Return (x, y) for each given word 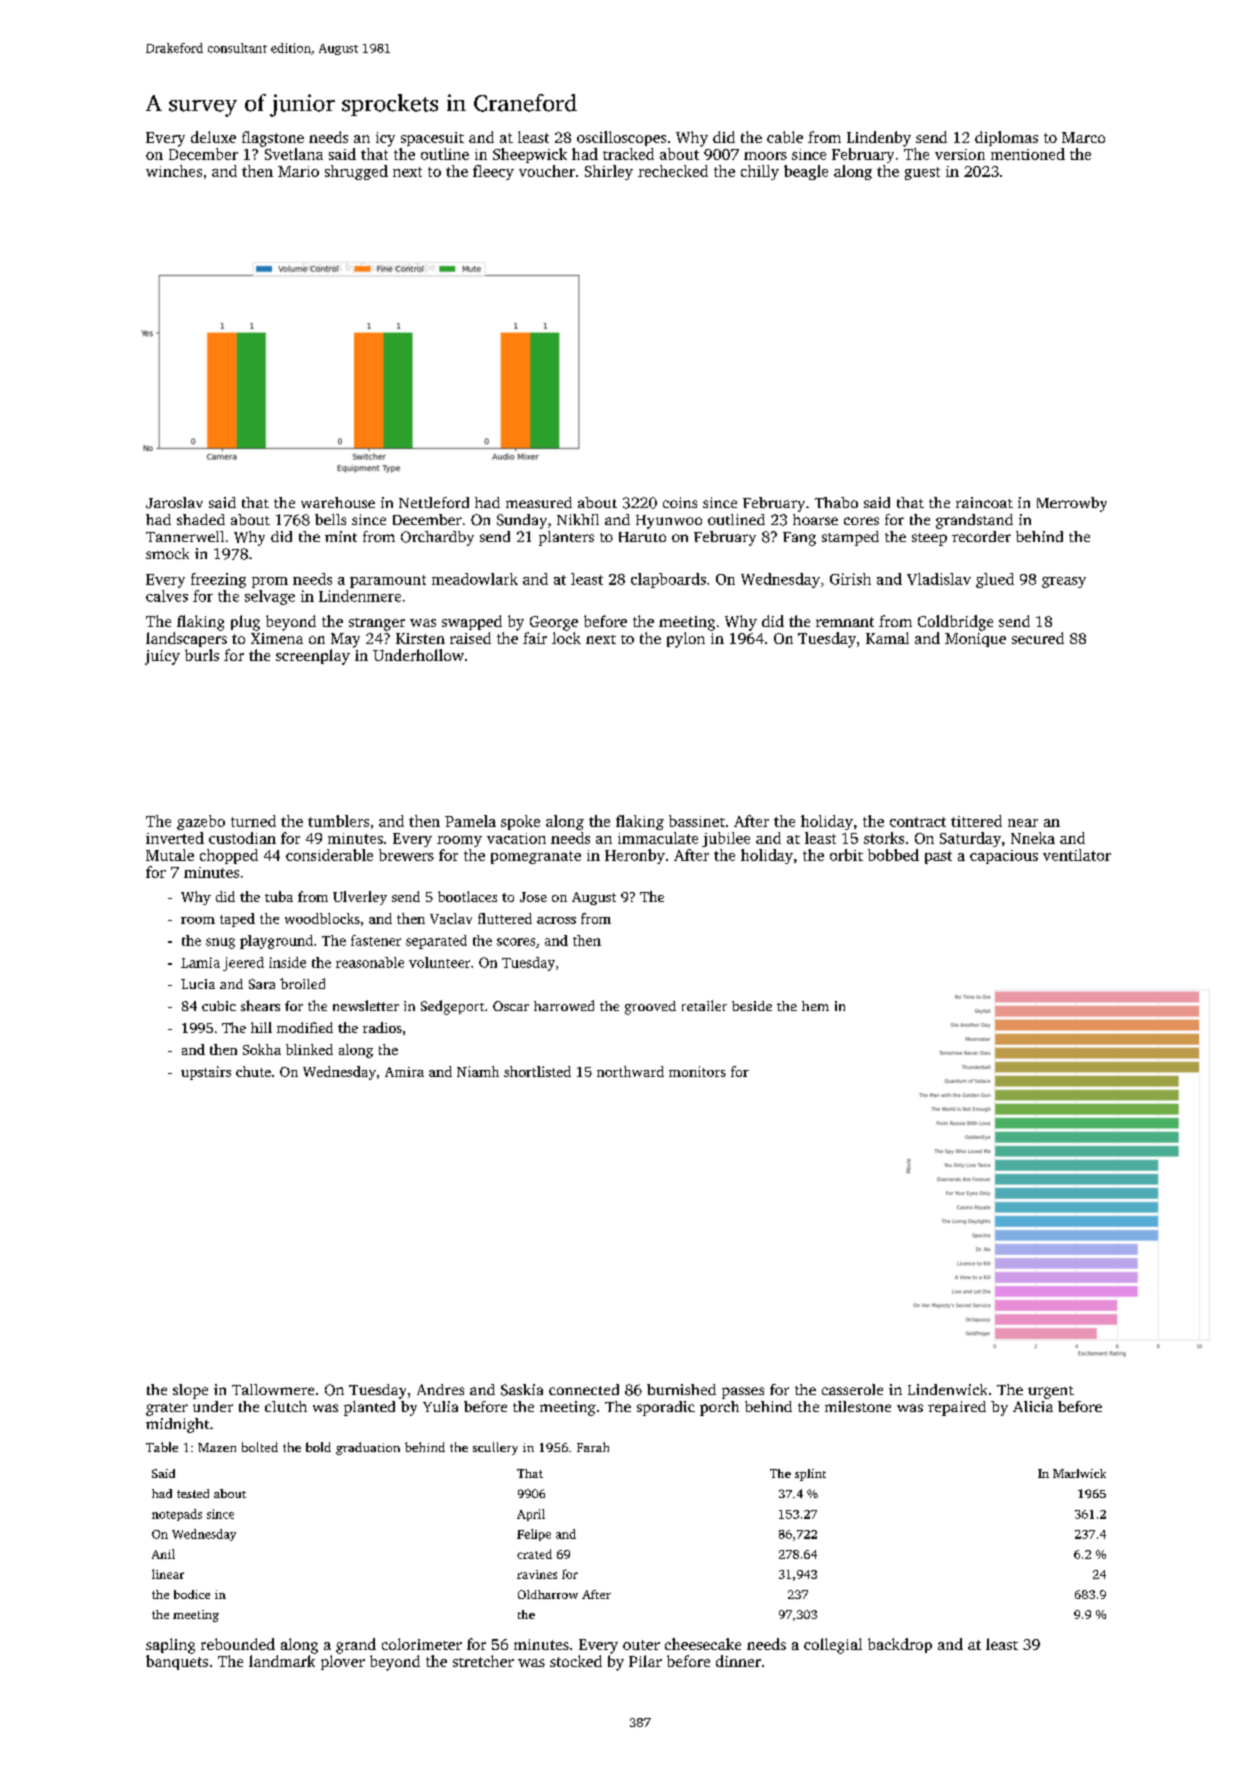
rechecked (673, 171)
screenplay (313, 657)
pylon (686, 640)
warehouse (338, 502)
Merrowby (1072, 504)
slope (190, 1391)
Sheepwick (530, 155)
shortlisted (537, 1071)
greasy (1064, 582)
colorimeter (422, 1644)
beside (752, 1006)
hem (815, 1006)
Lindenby (879, 139)
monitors (697, 1071)
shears (260, 1005)
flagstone (273, 139)
